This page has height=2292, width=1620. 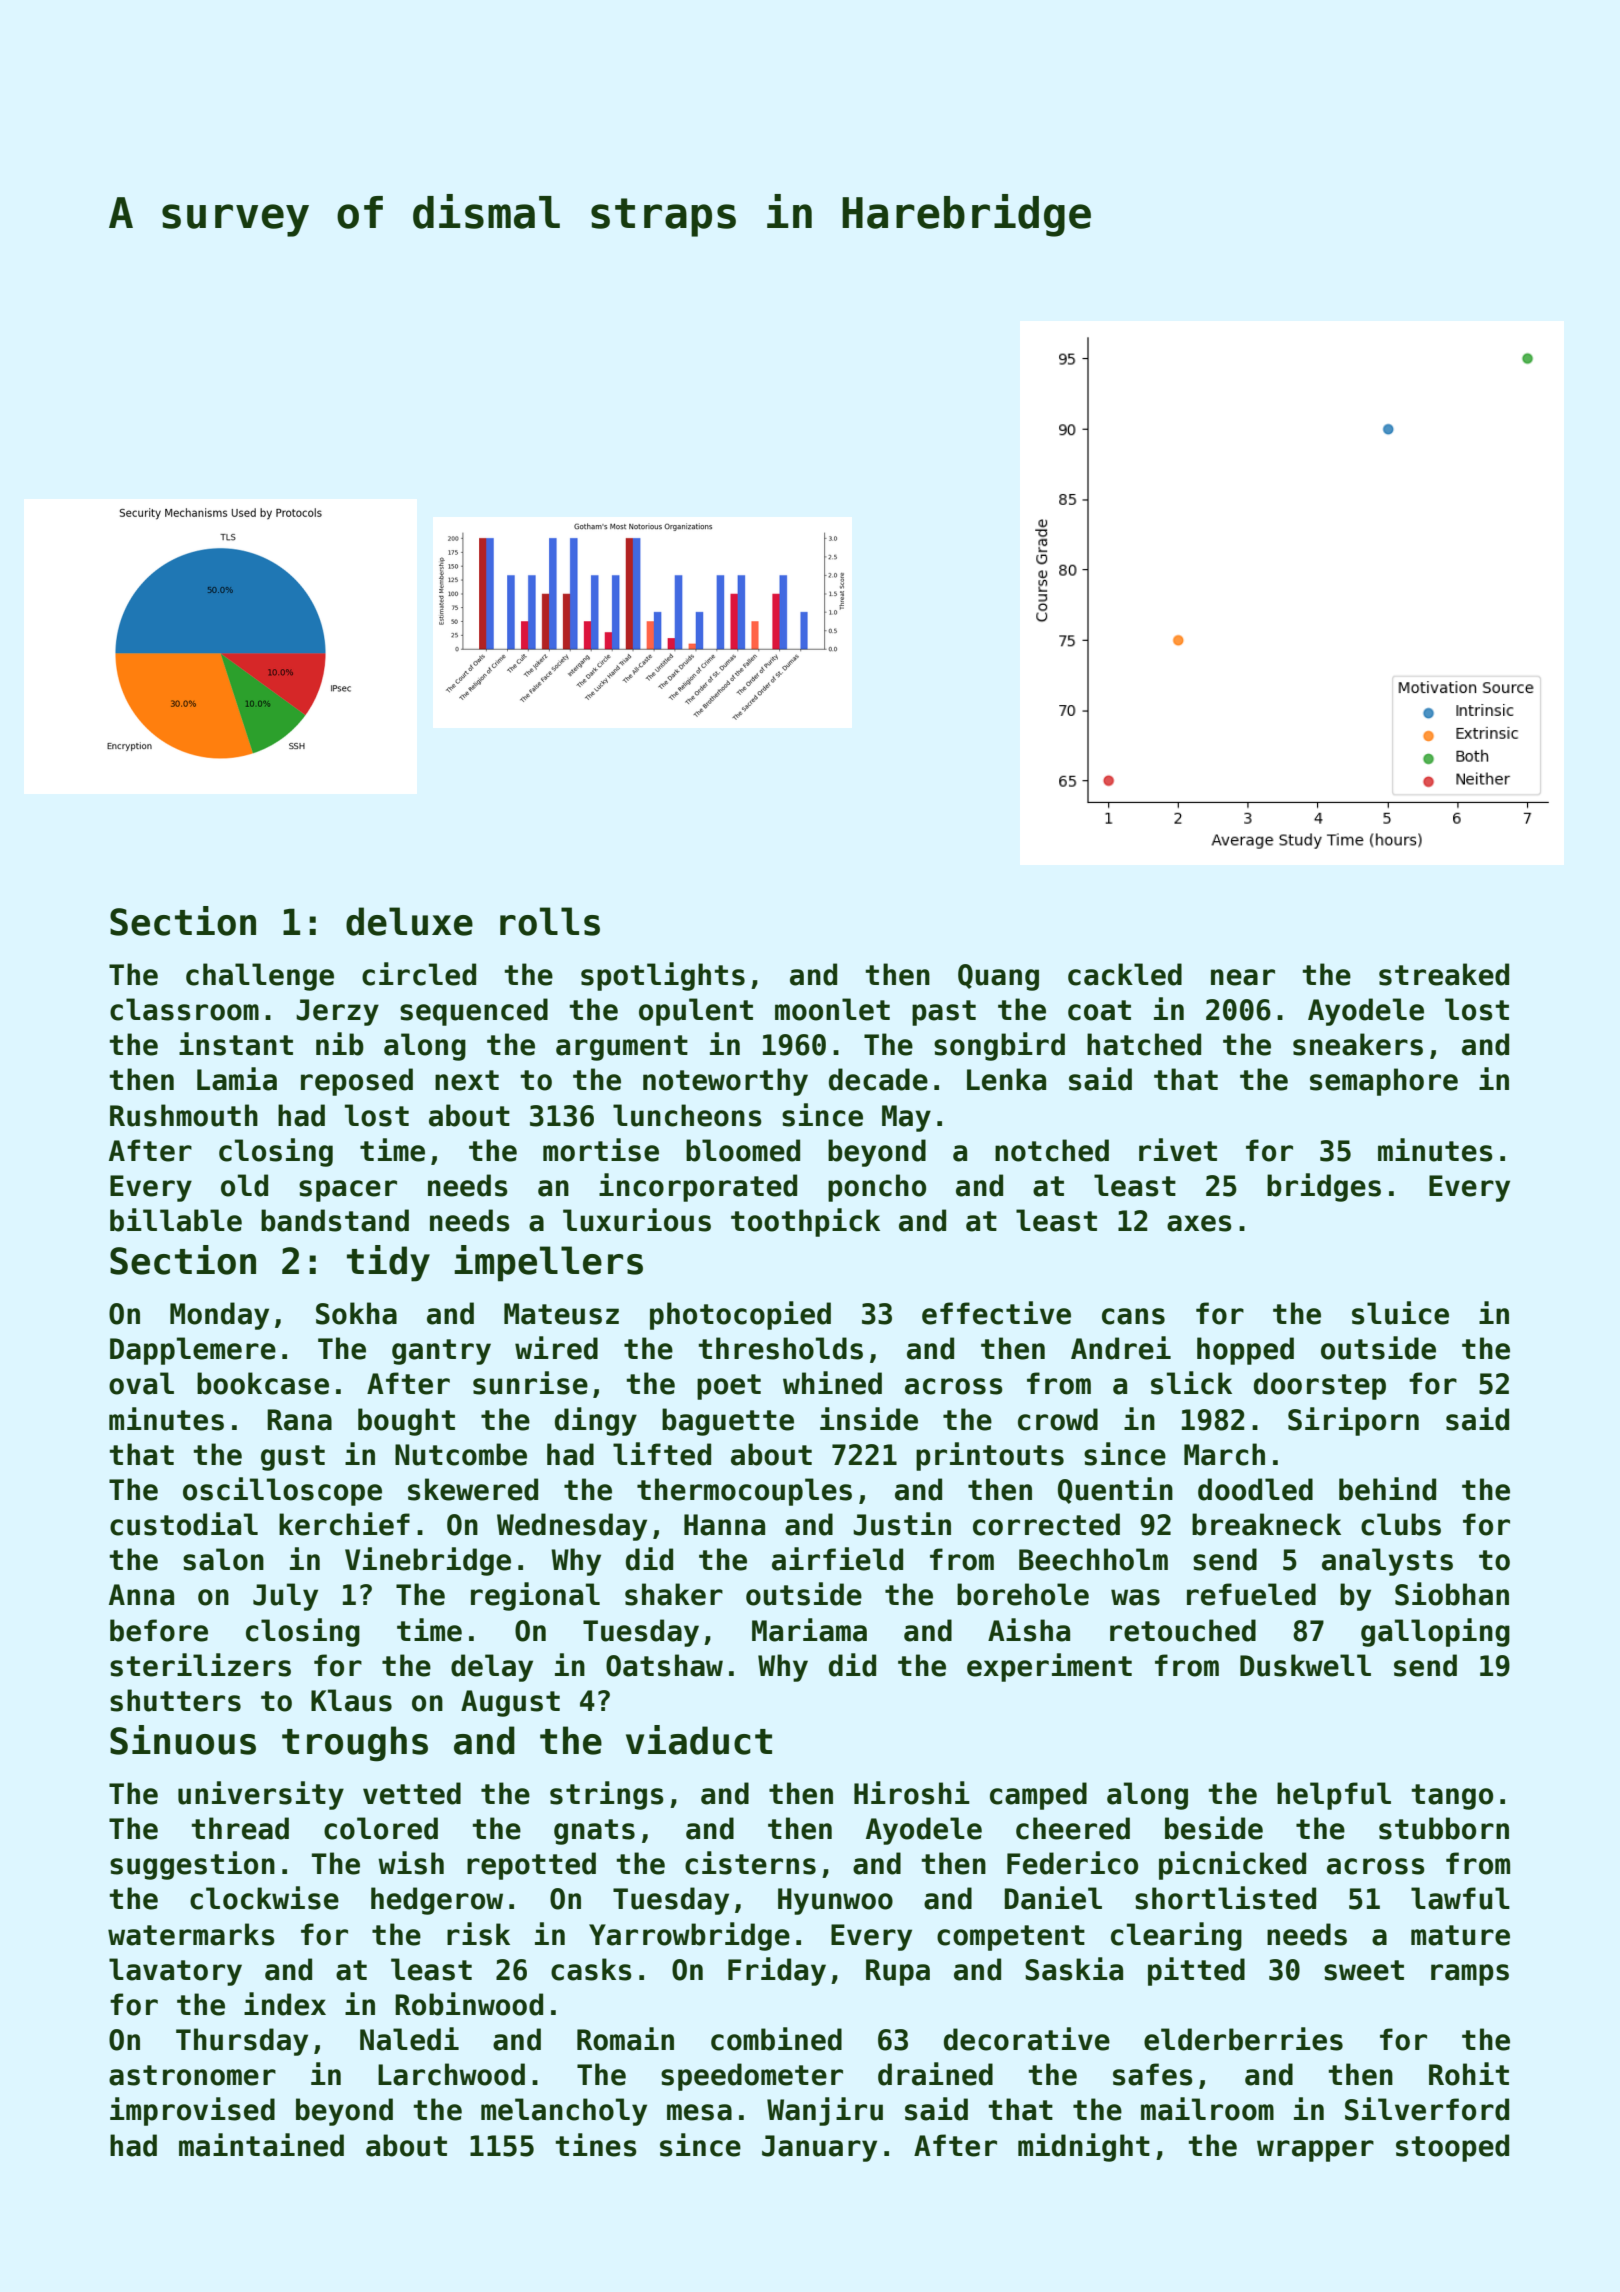 What do you see at coordinates (409, 921) in the page?
I see `deluxe` at bounding box center [409, 921].
